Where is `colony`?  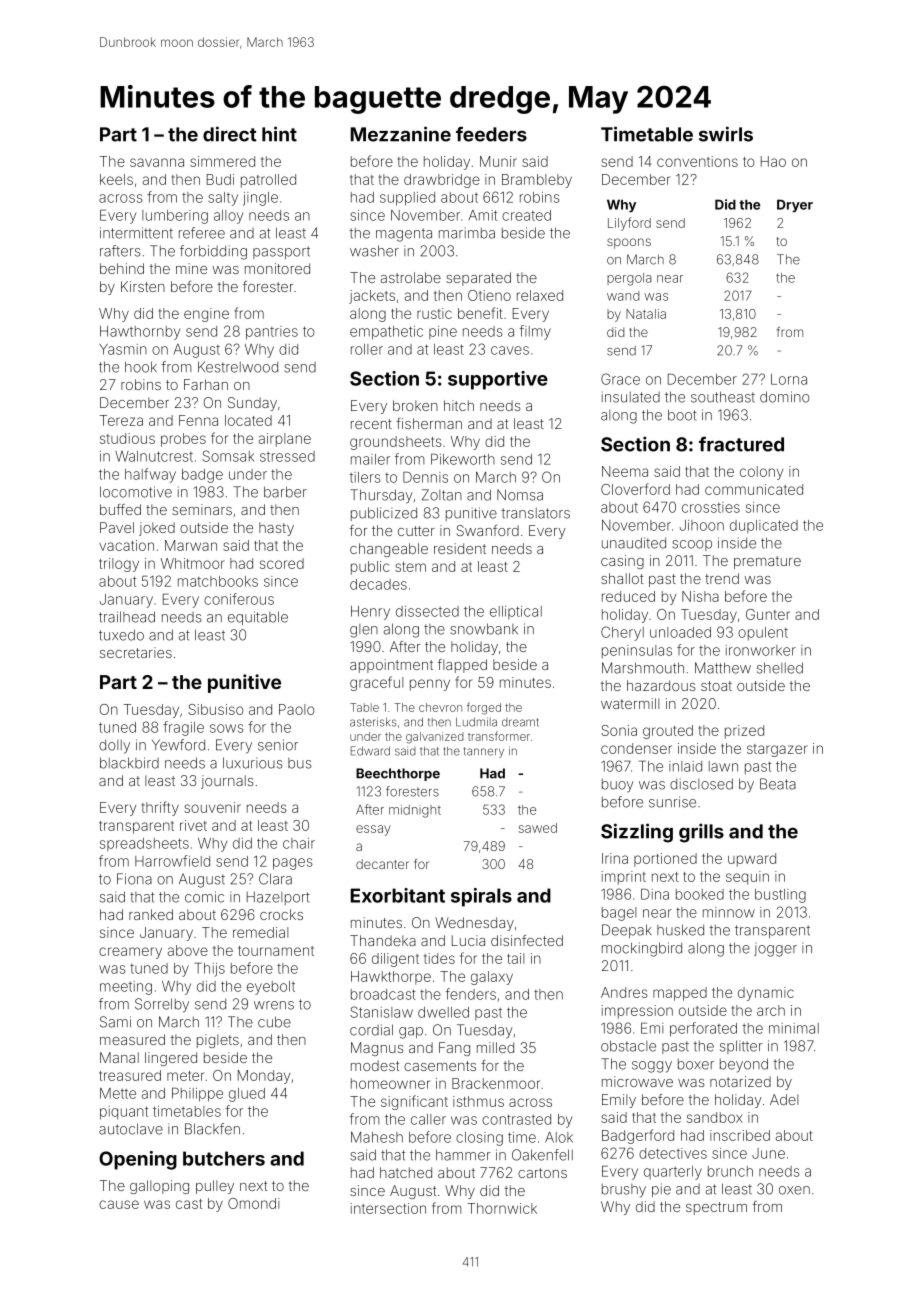 colony is located at coordinates (761, 473).
